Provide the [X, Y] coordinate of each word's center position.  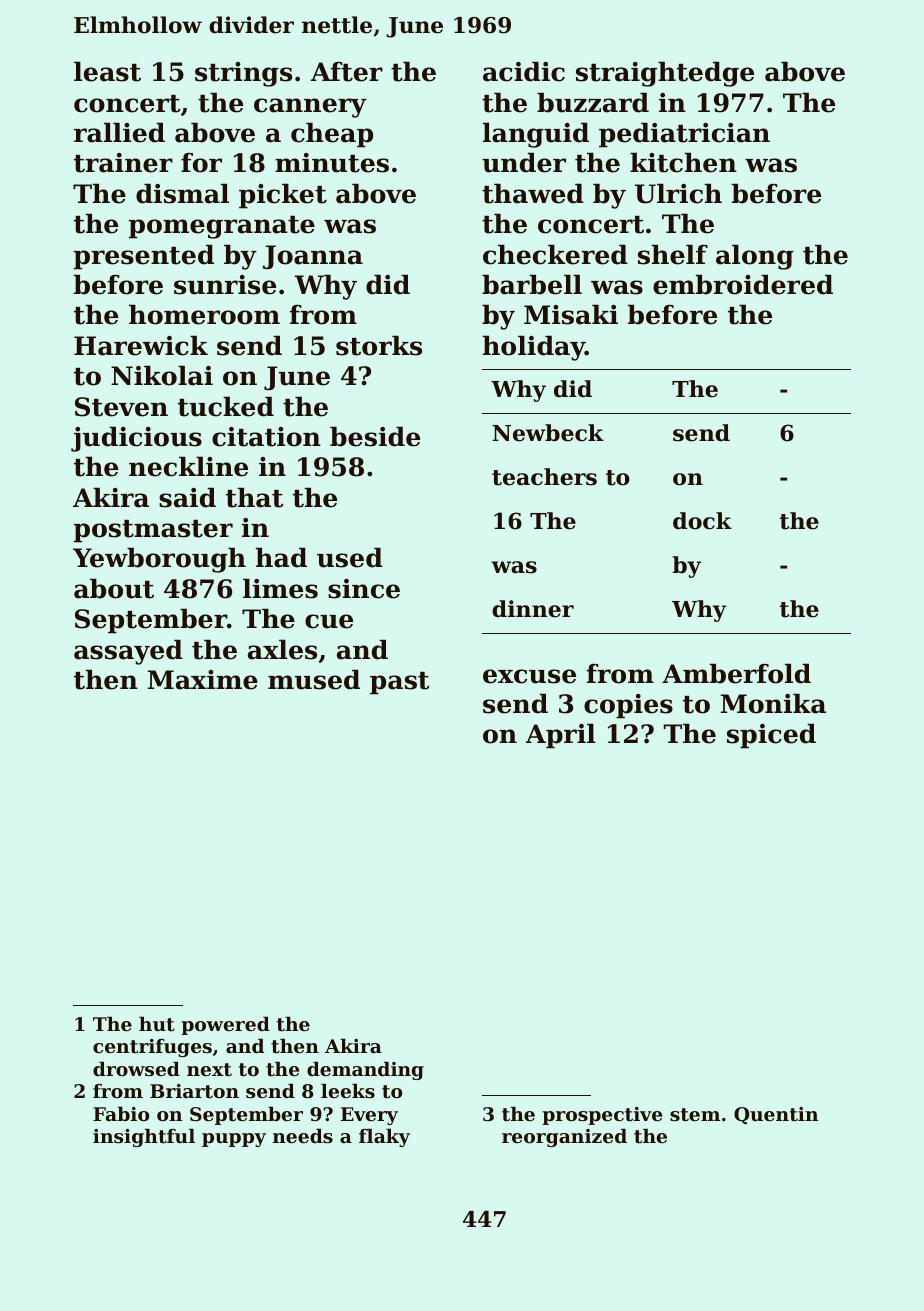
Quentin [776, 1116]
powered [225, 1026]
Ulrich [678, 193]
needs [303, 1136]
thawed [533, 193]
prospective [602, 1116]
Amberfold [736, 673]
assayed [128, 652]
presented [144, 257]
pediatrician [684, 135]
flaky [384, 1138]
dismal [182, 193]
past [399, 683]
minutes [332, 163]
